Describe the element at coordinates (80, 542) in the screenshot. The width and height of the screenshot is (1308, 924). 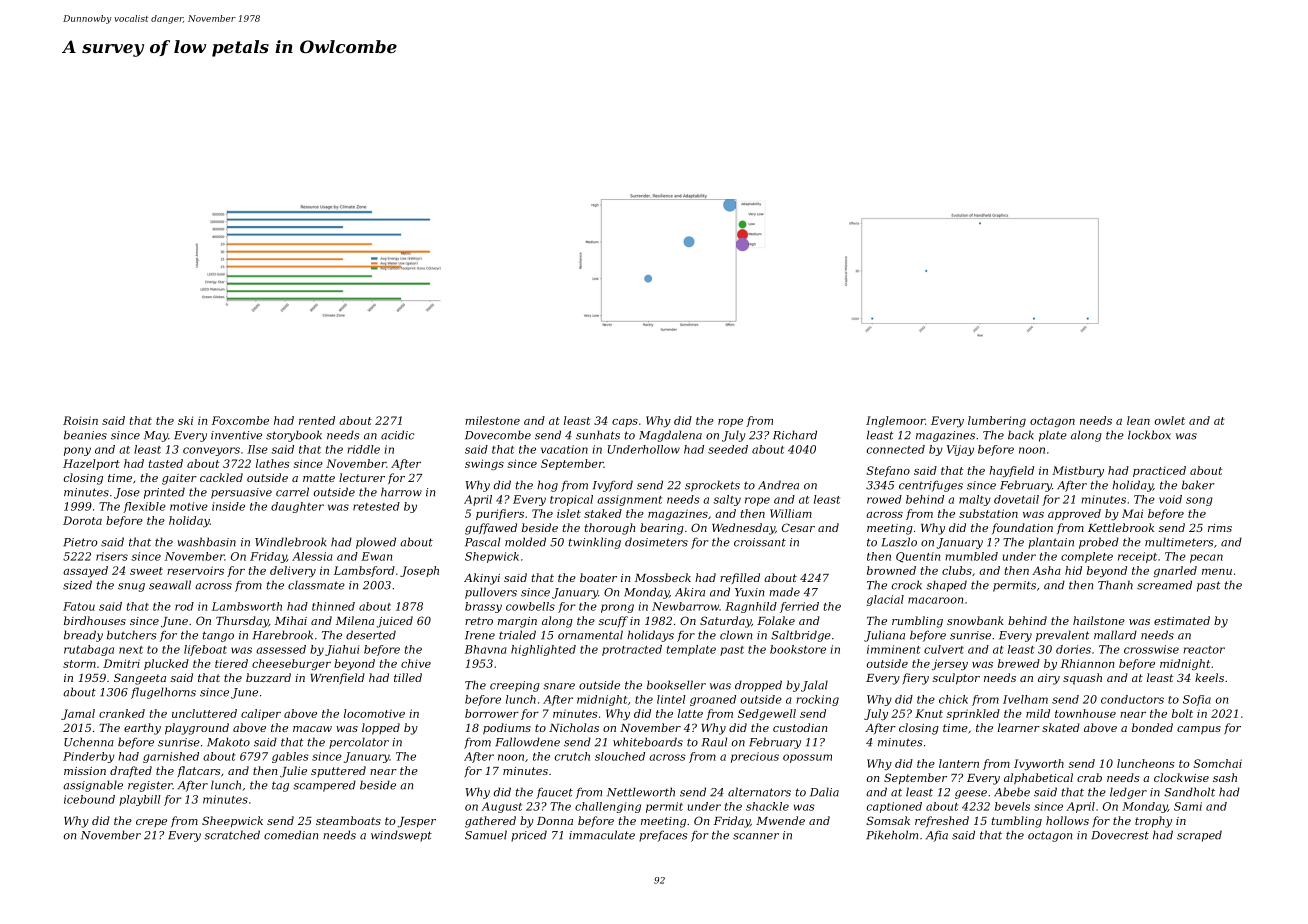
I see `Pietro` at that location.
